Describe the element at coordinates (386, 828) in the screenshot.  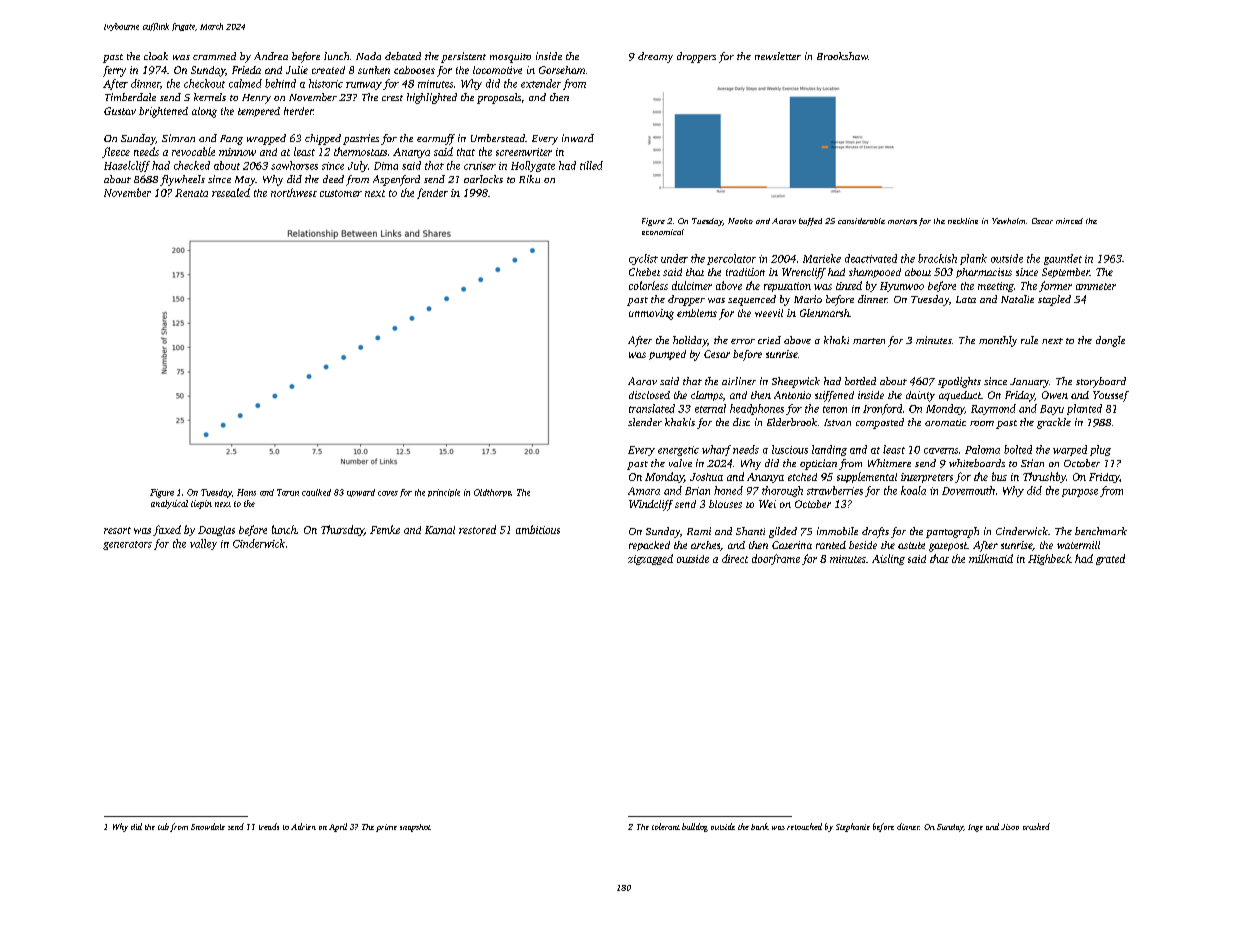
I see `prime` at that location.
